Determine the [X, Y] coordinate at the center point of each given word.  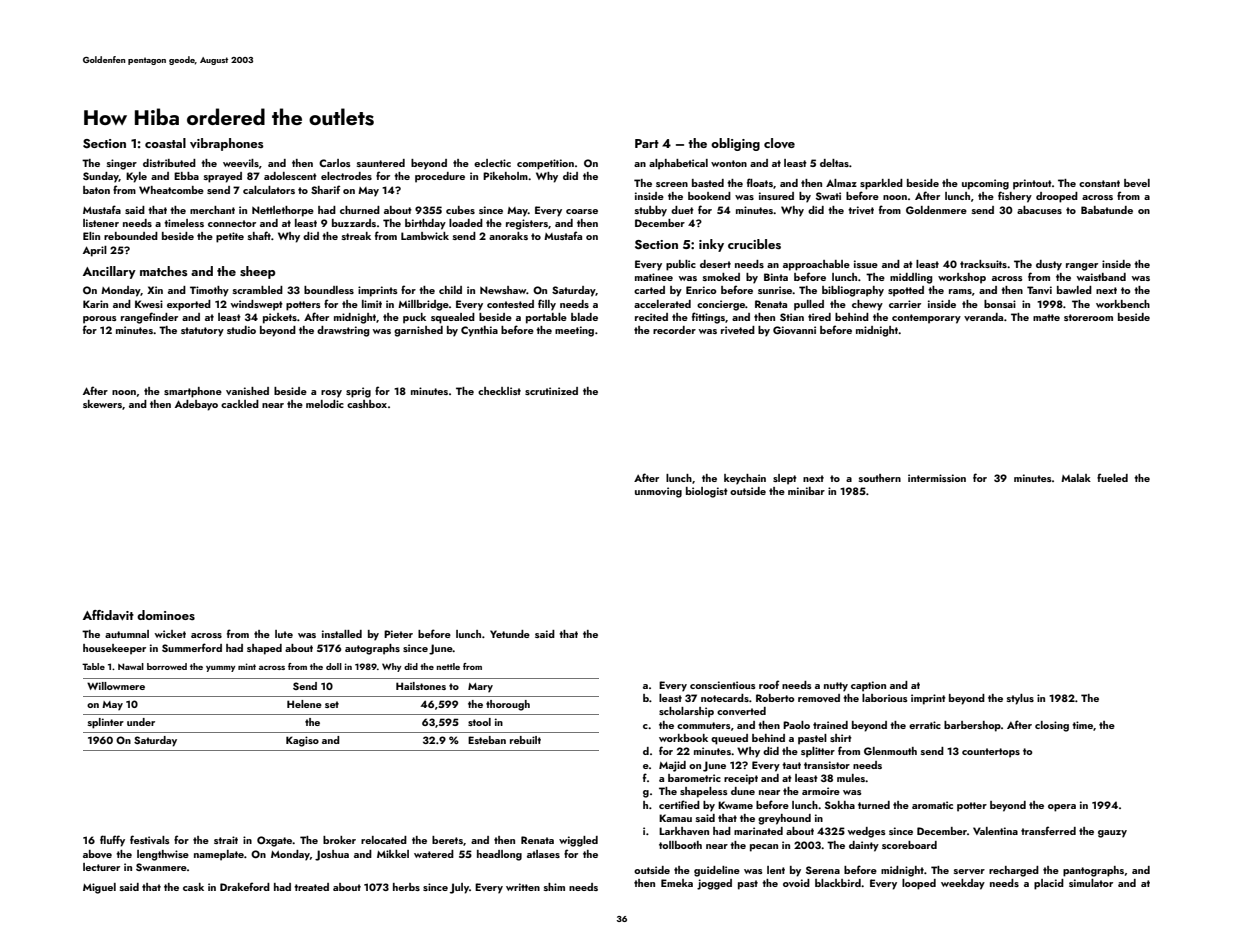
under [141, 722]
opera [1062, 808]
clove [779, 143]
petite [230, 237]
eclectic [492, 163]
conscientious [723, 685]
